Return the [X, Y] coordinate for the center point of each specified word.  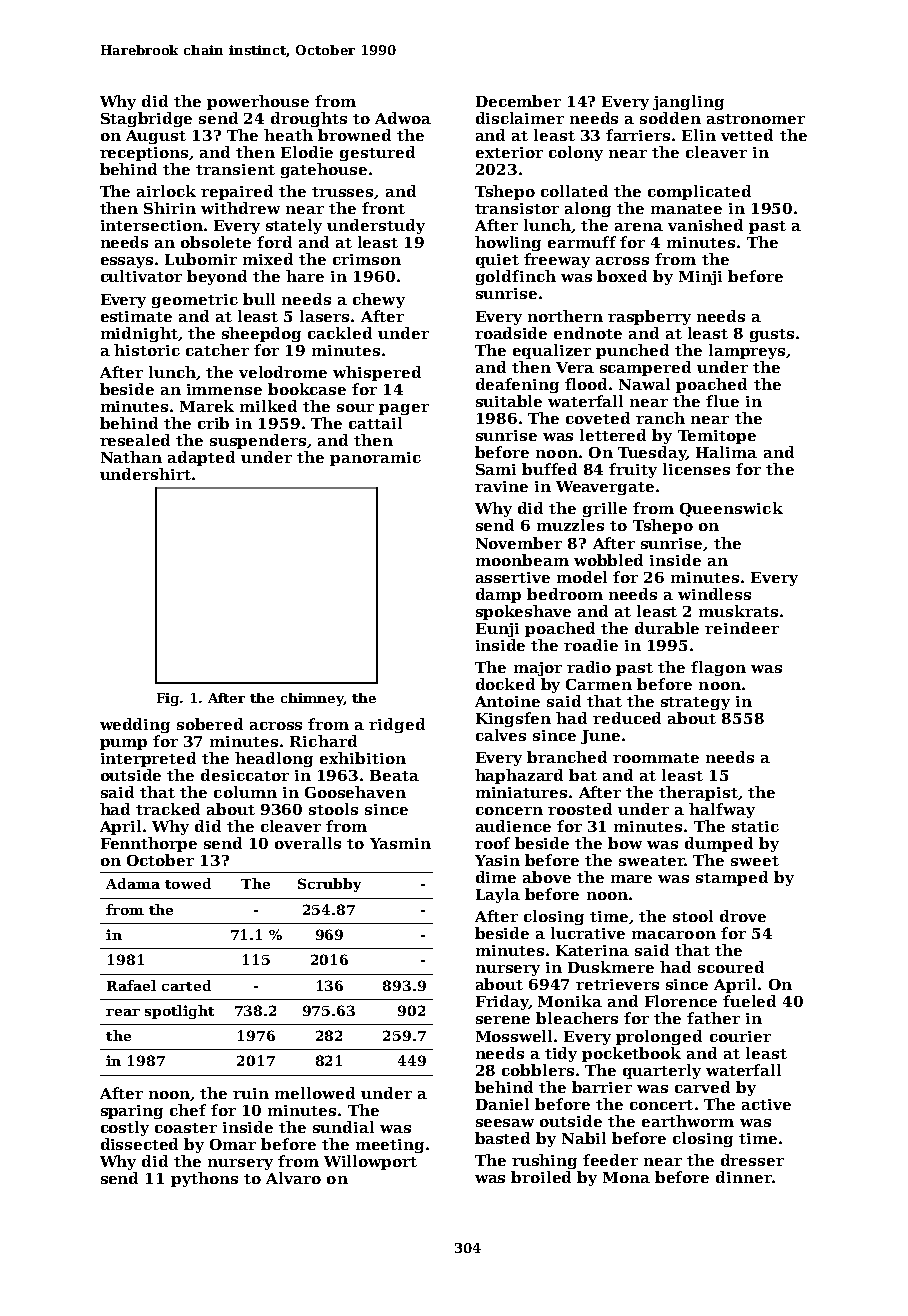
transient [235, 169]
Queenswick [731, 509]
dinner [744, 1177]
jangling [688, 102]
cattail [375, 423]
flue [722, 401]
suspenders [258, 441]
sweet [755, 861]
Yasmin [400, 843]
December [518, 101]
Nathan [131, 457]
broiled [541, 1177]
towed [188, 883]
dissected [139, 1144]
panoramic [375, 459]
